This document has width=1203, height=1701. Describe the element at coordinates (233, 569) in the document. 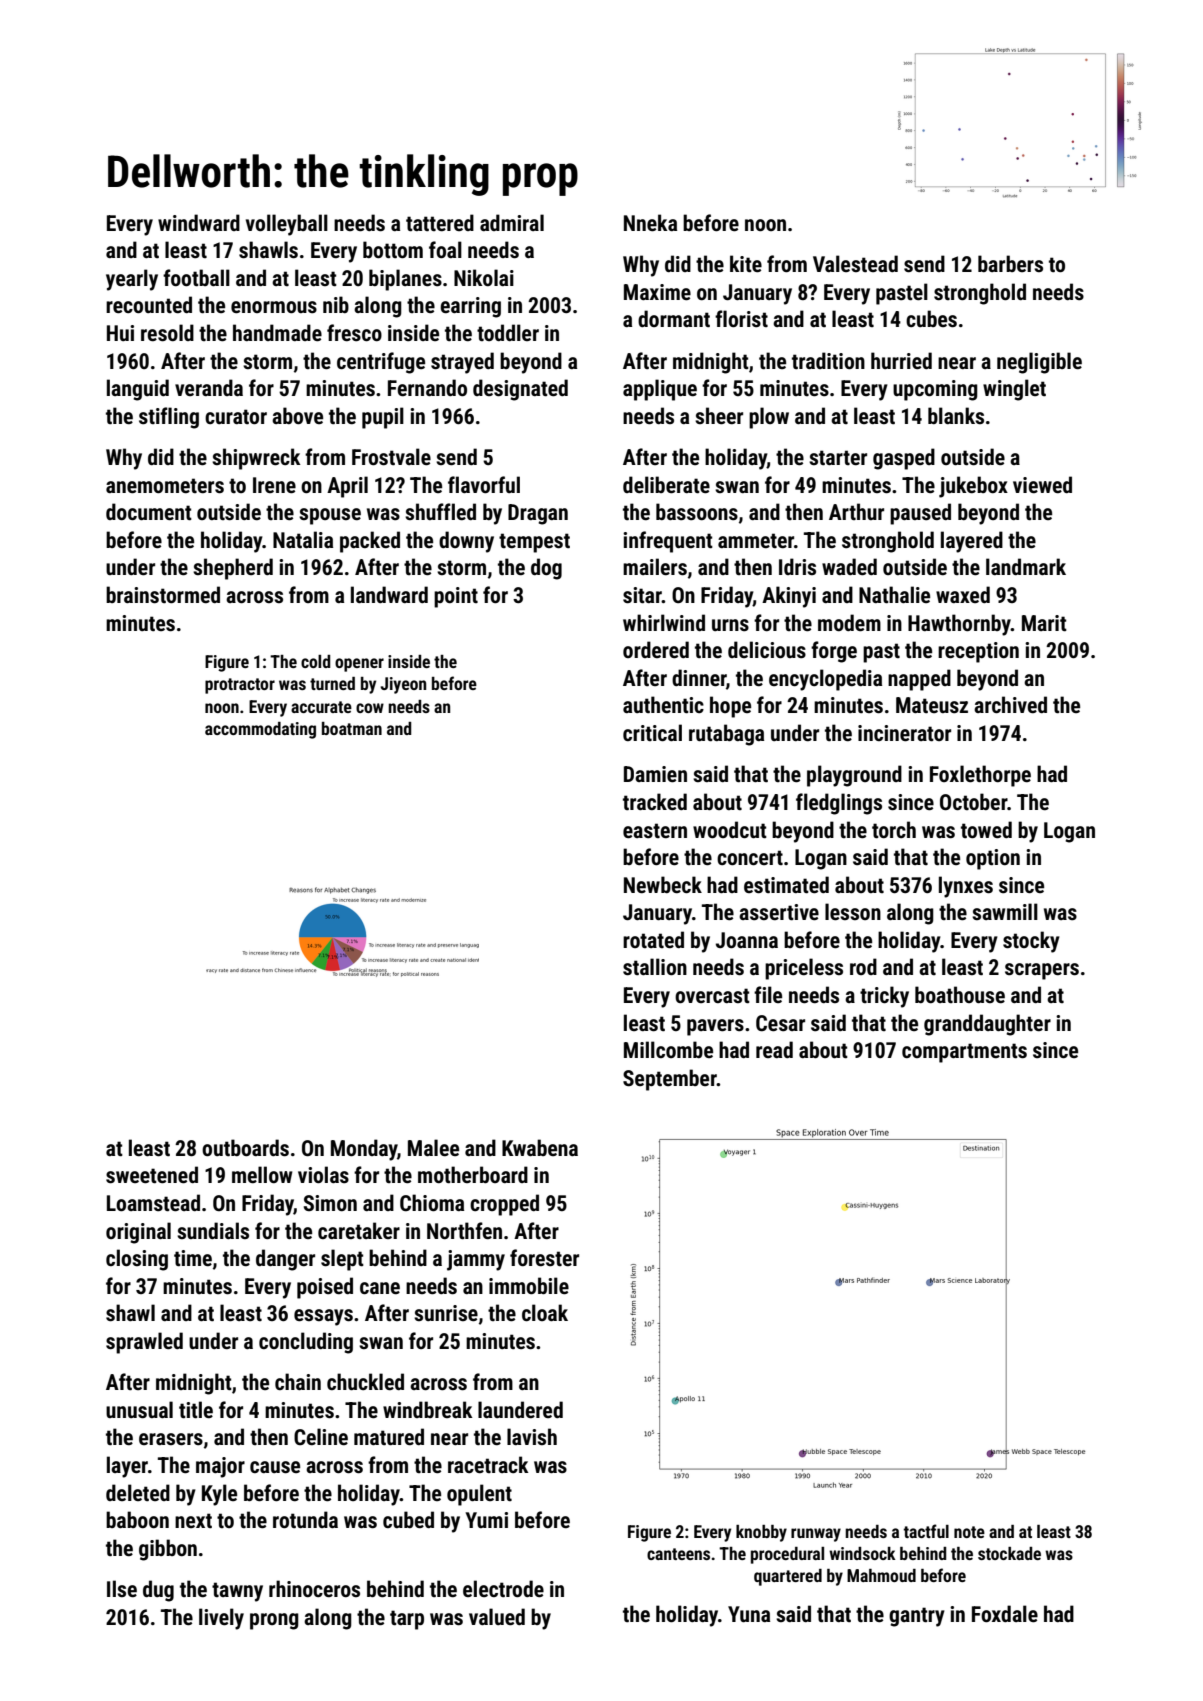

I see `shepherd` at that location.
